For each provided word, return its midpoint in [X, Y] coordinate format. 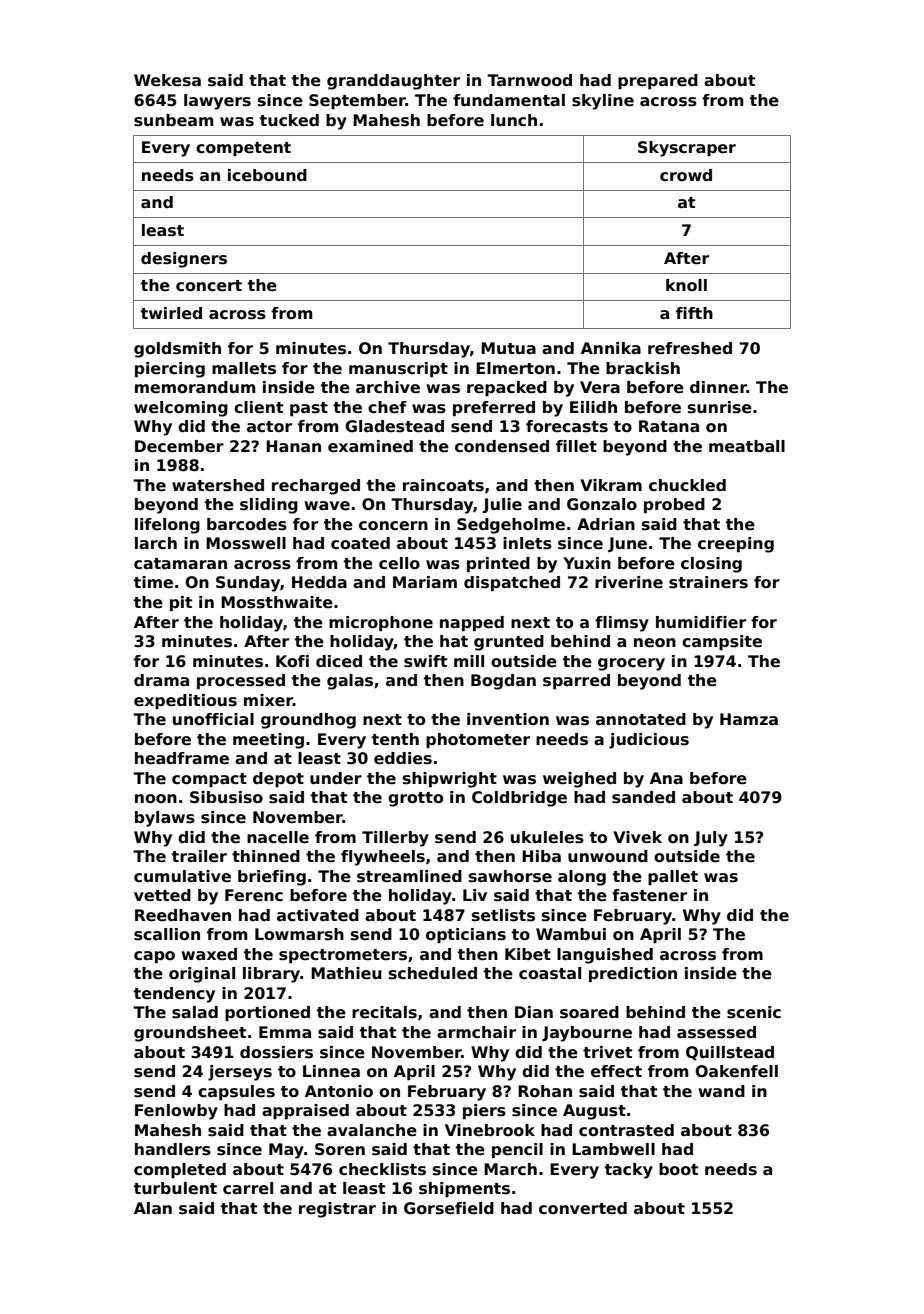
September [357, 101]
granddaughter [393, 82]
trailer [199, 856]
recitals [384, 1012]
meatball [747, 446]
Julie [502, 505]
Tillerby [395, 839]
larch [156, 543]
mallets [244, 368]
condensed [502, 446]
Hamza [749, 719]
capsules [236, 1092]
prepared [658, 81]
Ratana [669, 426]
